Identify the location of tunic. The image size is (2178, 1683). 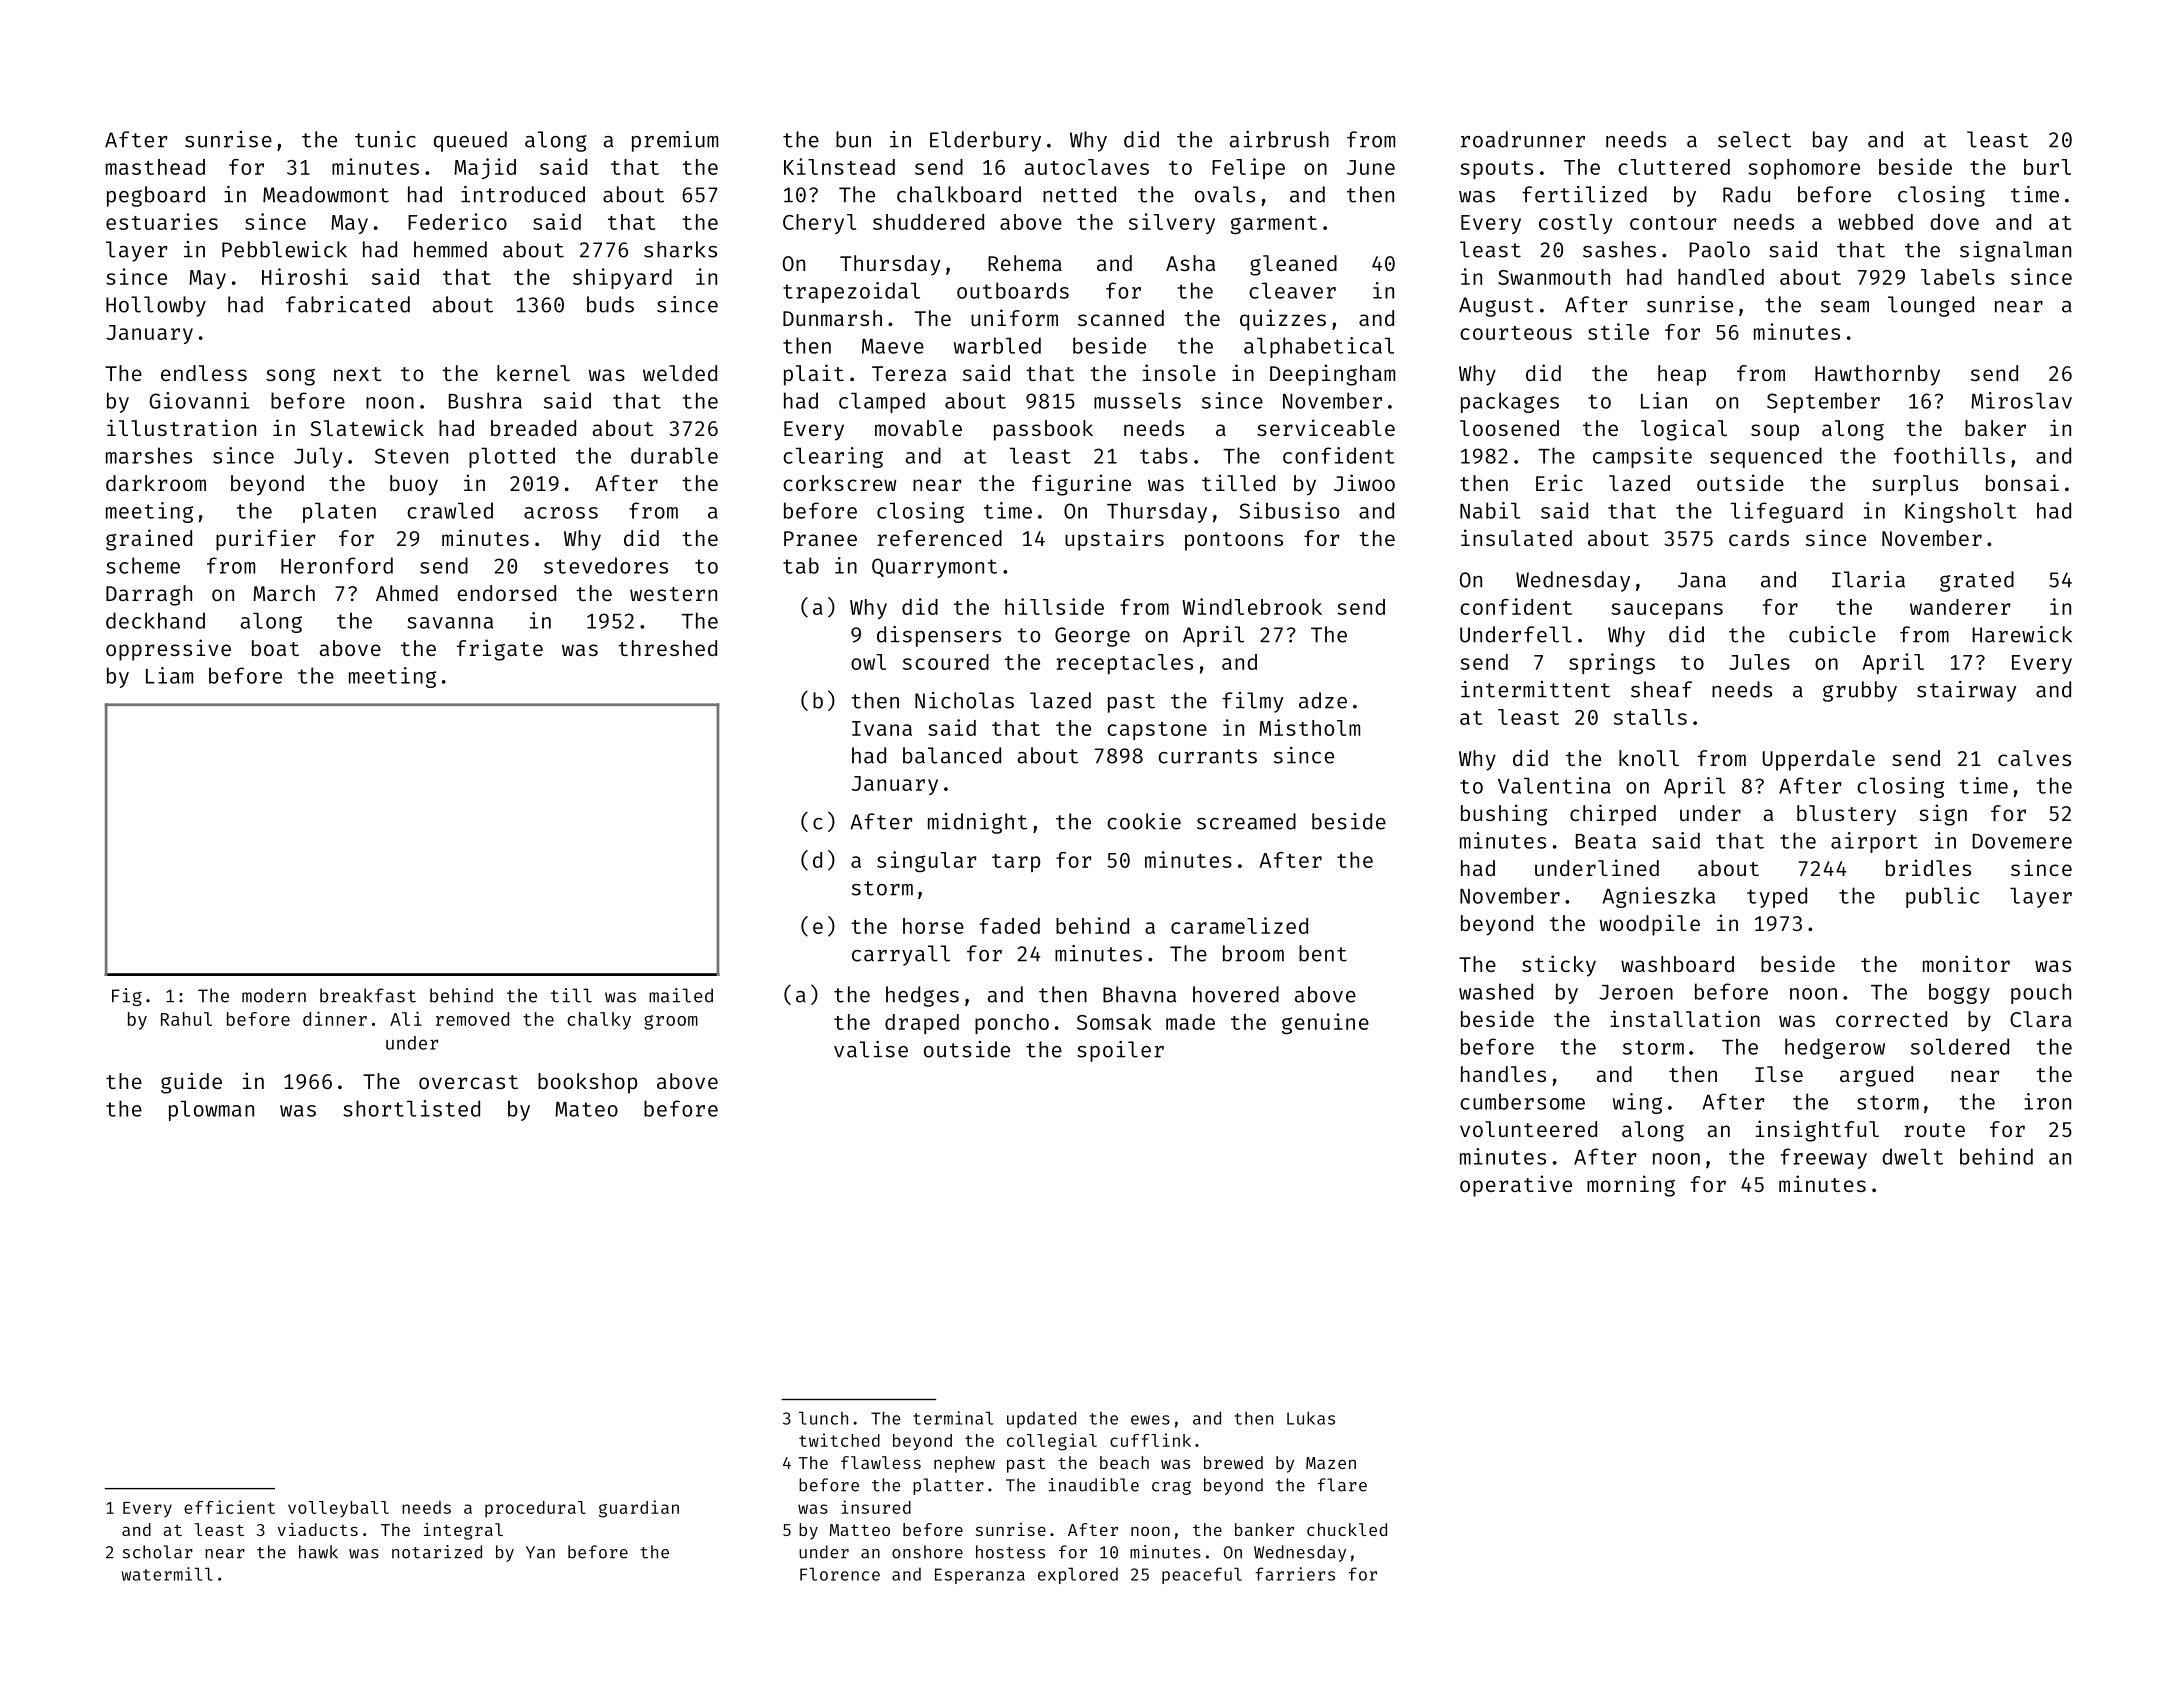
(385, 139).
